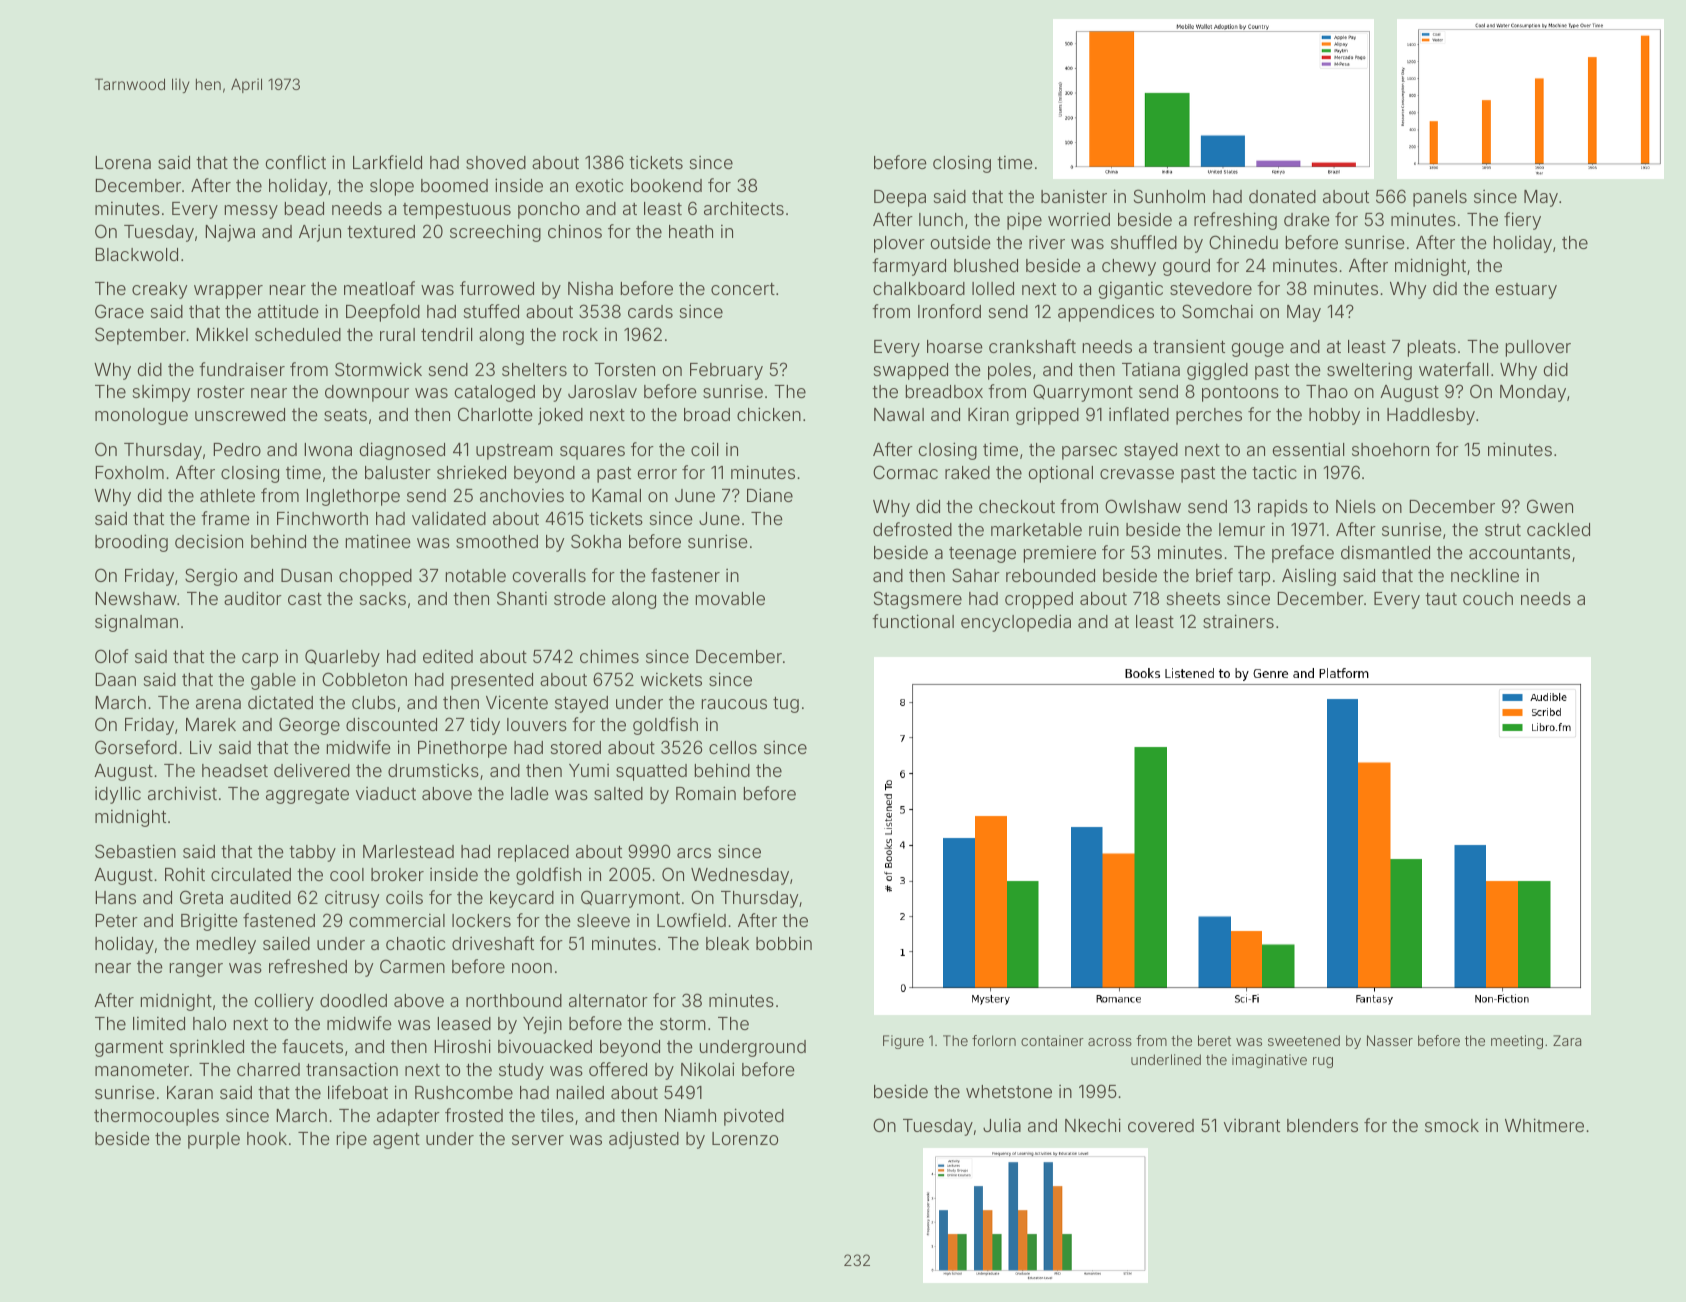  I want to click on monologue, so click(141, 416).
